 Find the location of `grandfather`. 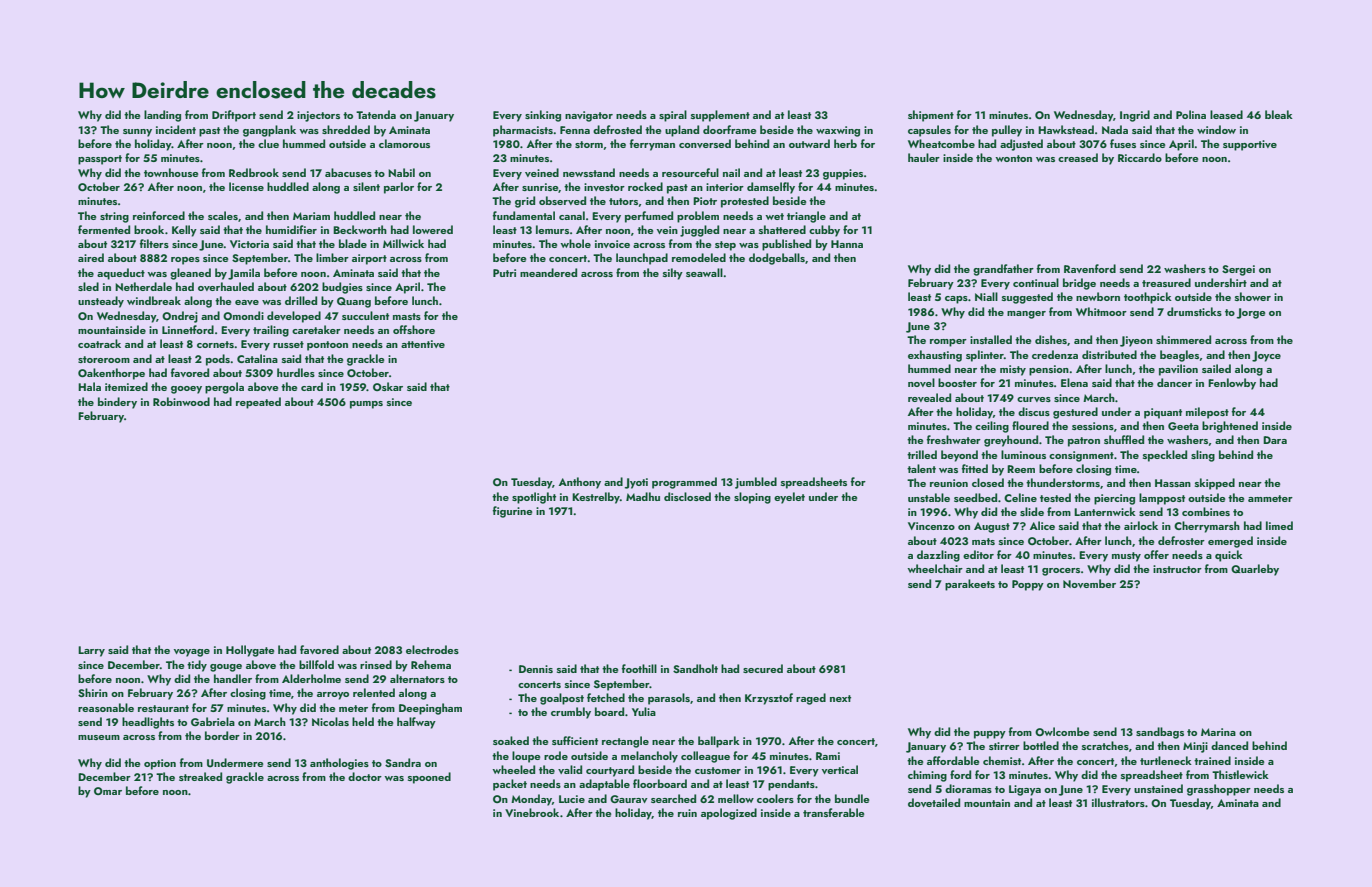

grandfather is located at coordinates (1003, 270).
